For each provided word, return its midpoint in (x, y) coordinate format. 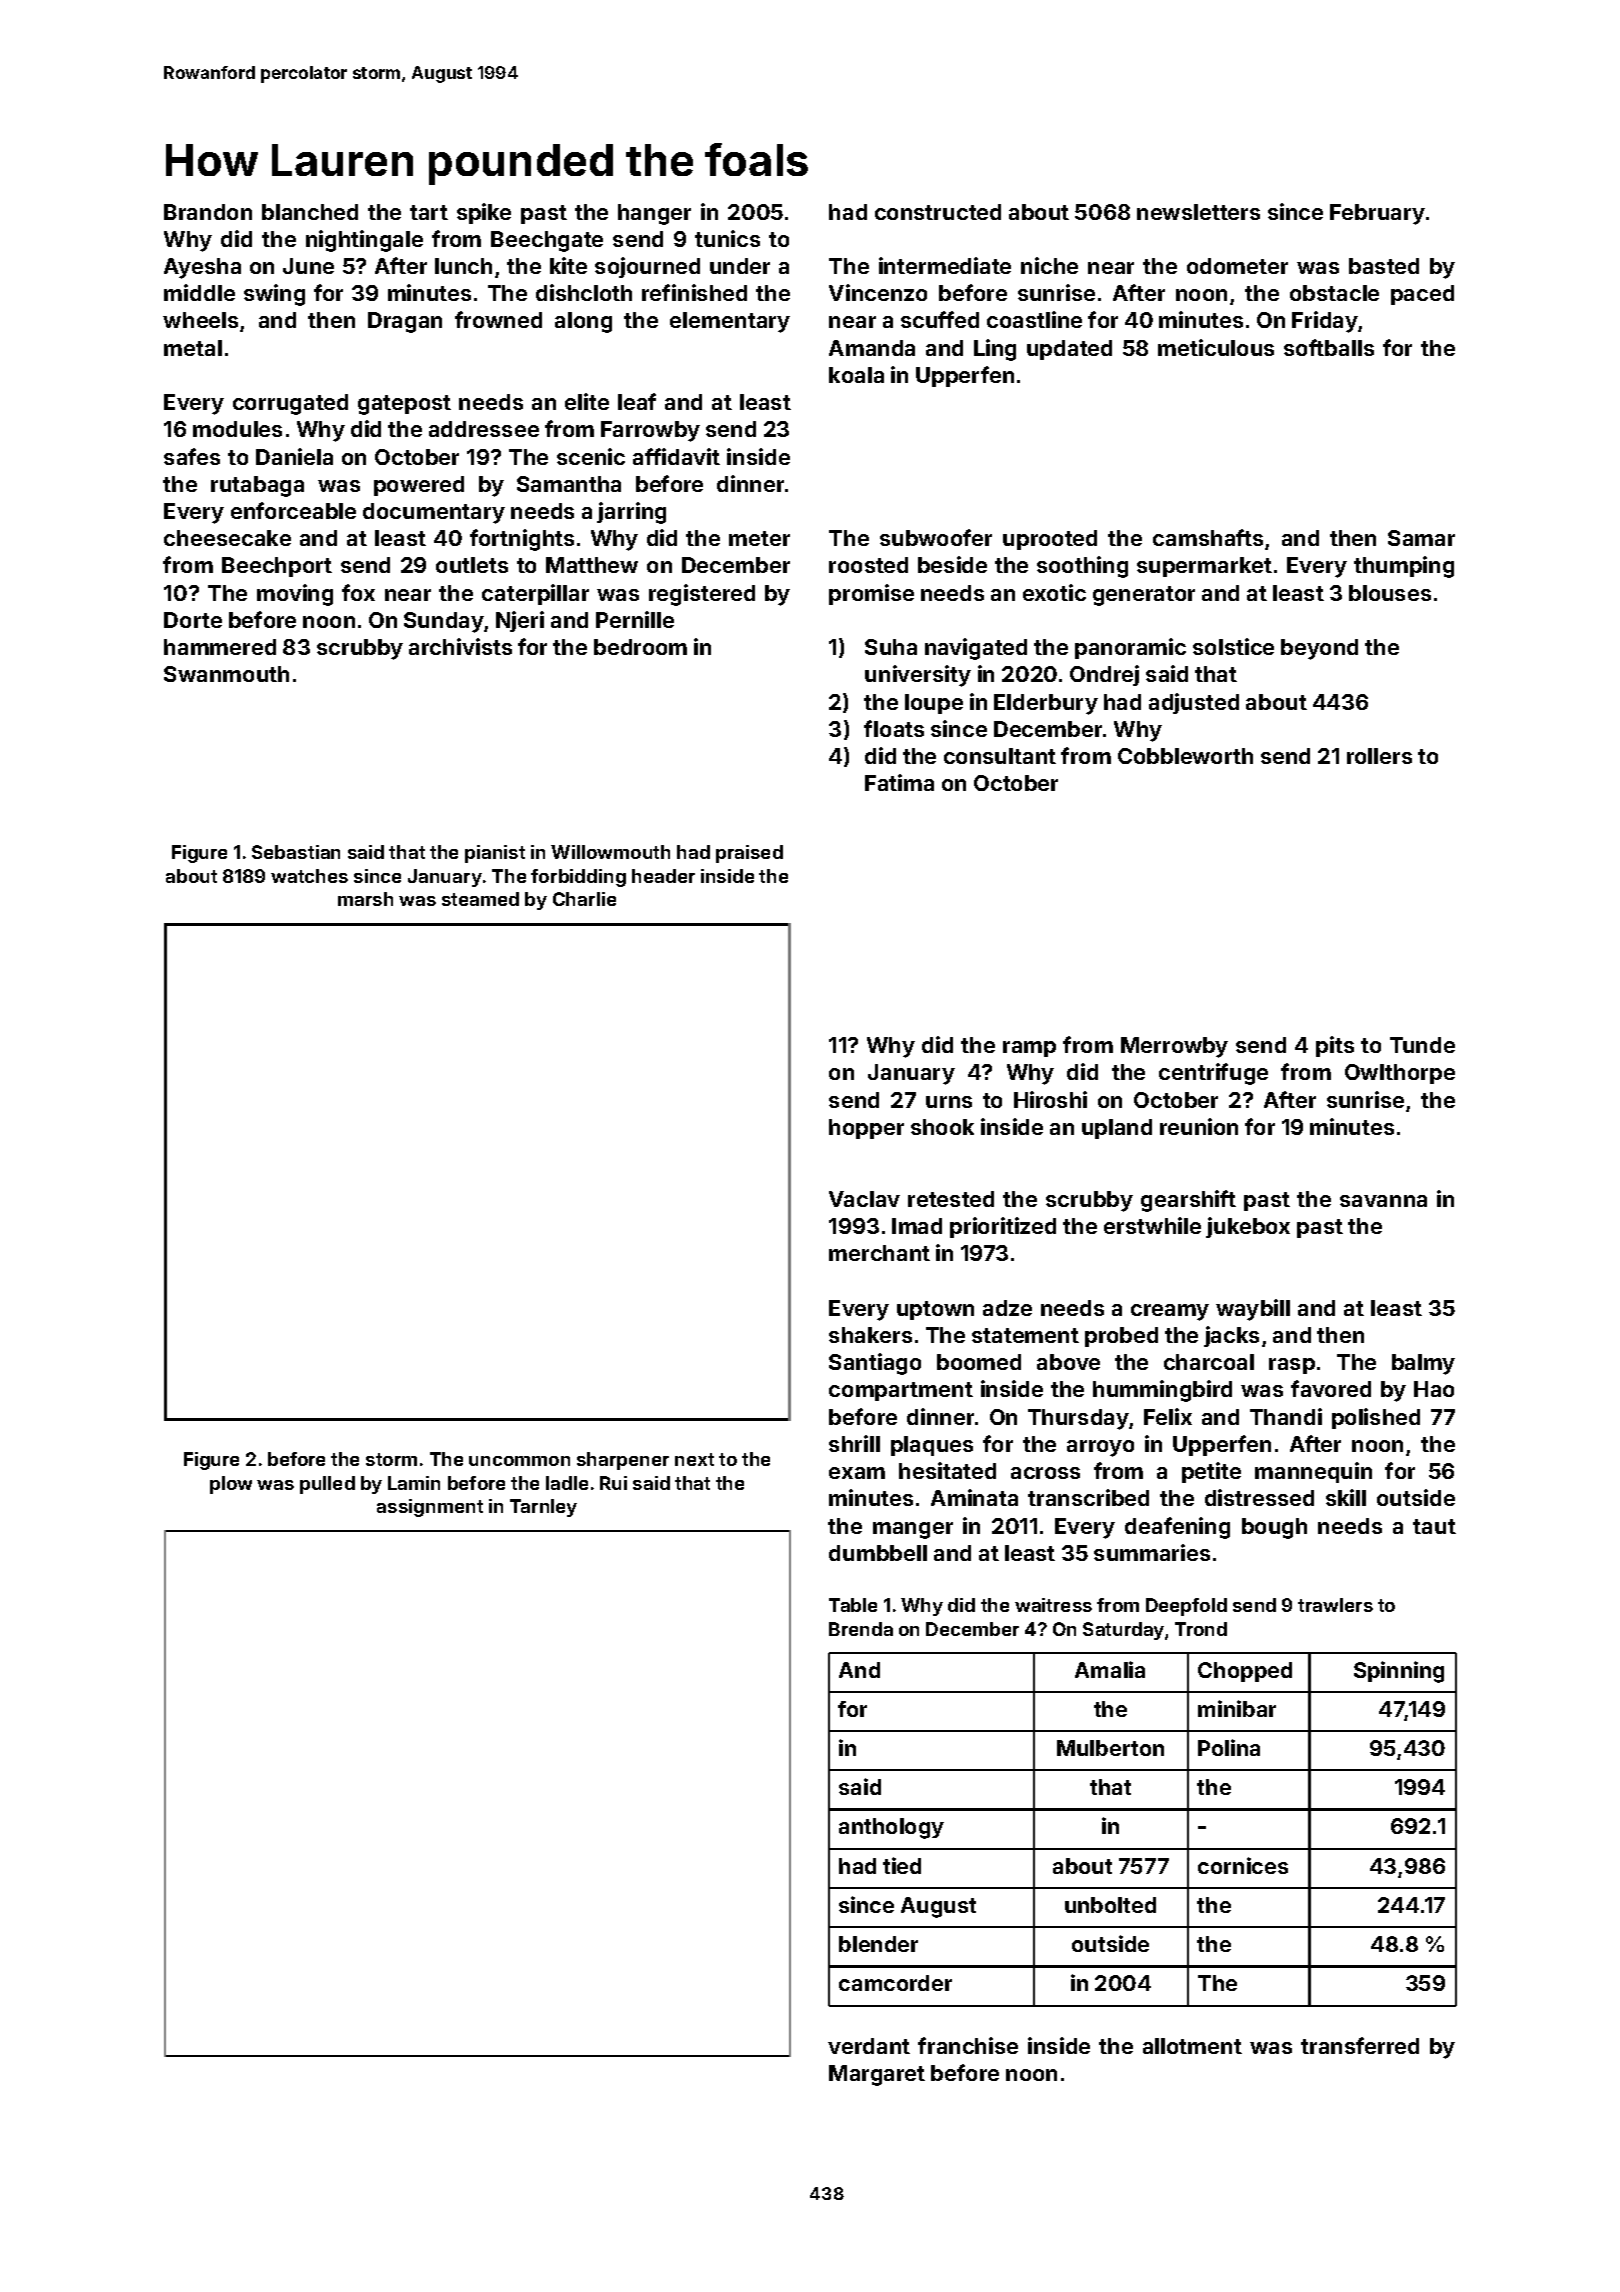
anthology (891, 1828)
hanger (654, 214)
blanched (310, 212)
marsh (365, 899)
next (694, 1459)
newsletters (1198, 212)
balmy (1423, 1364)
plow (231, 1485)
